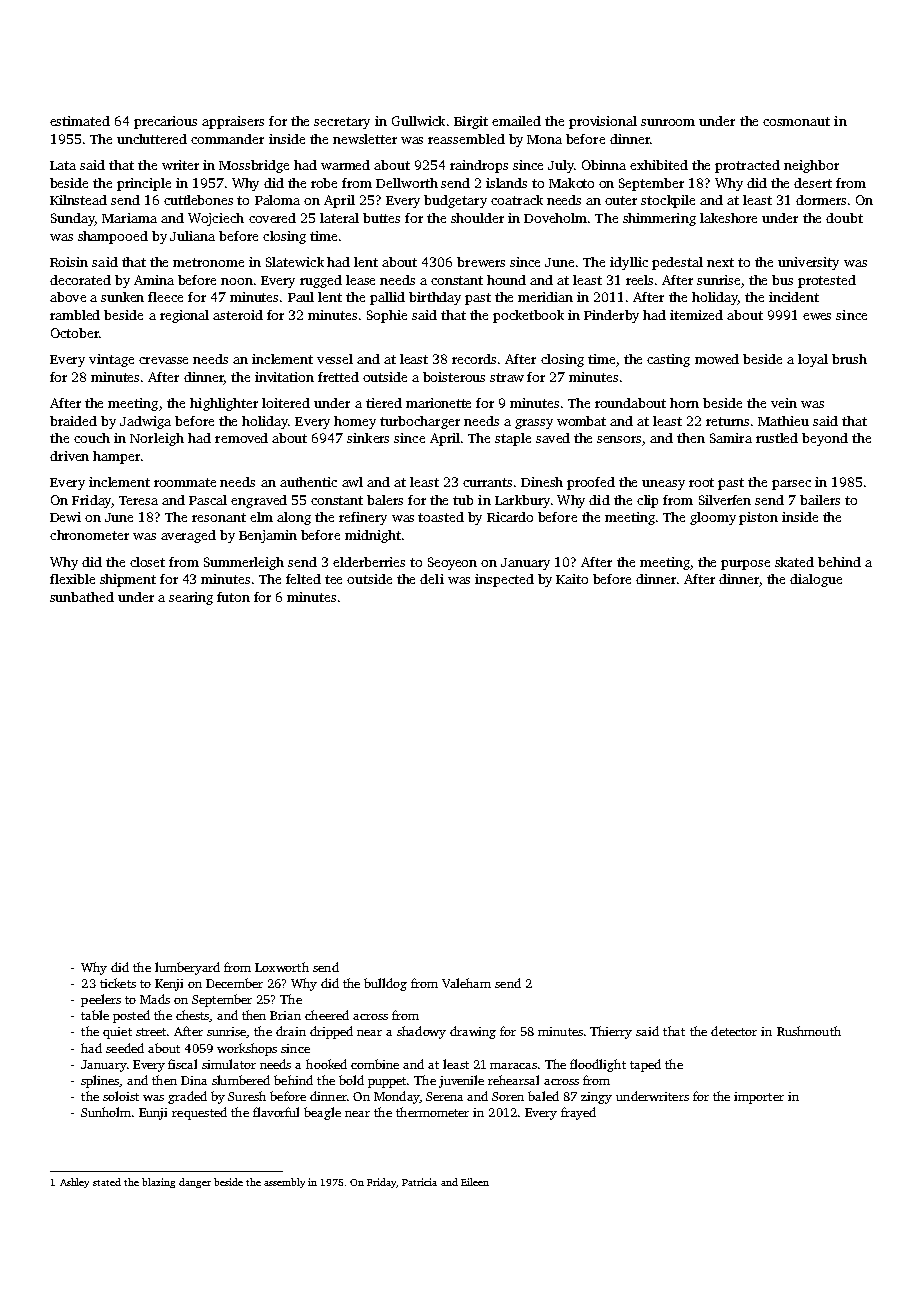 Image resolution: width=924 pixels, height=1308 pixels. What do you see at coordinates (471, 122) in the screenshot?
I see `Birgit` at bounding box center [471, 122].
